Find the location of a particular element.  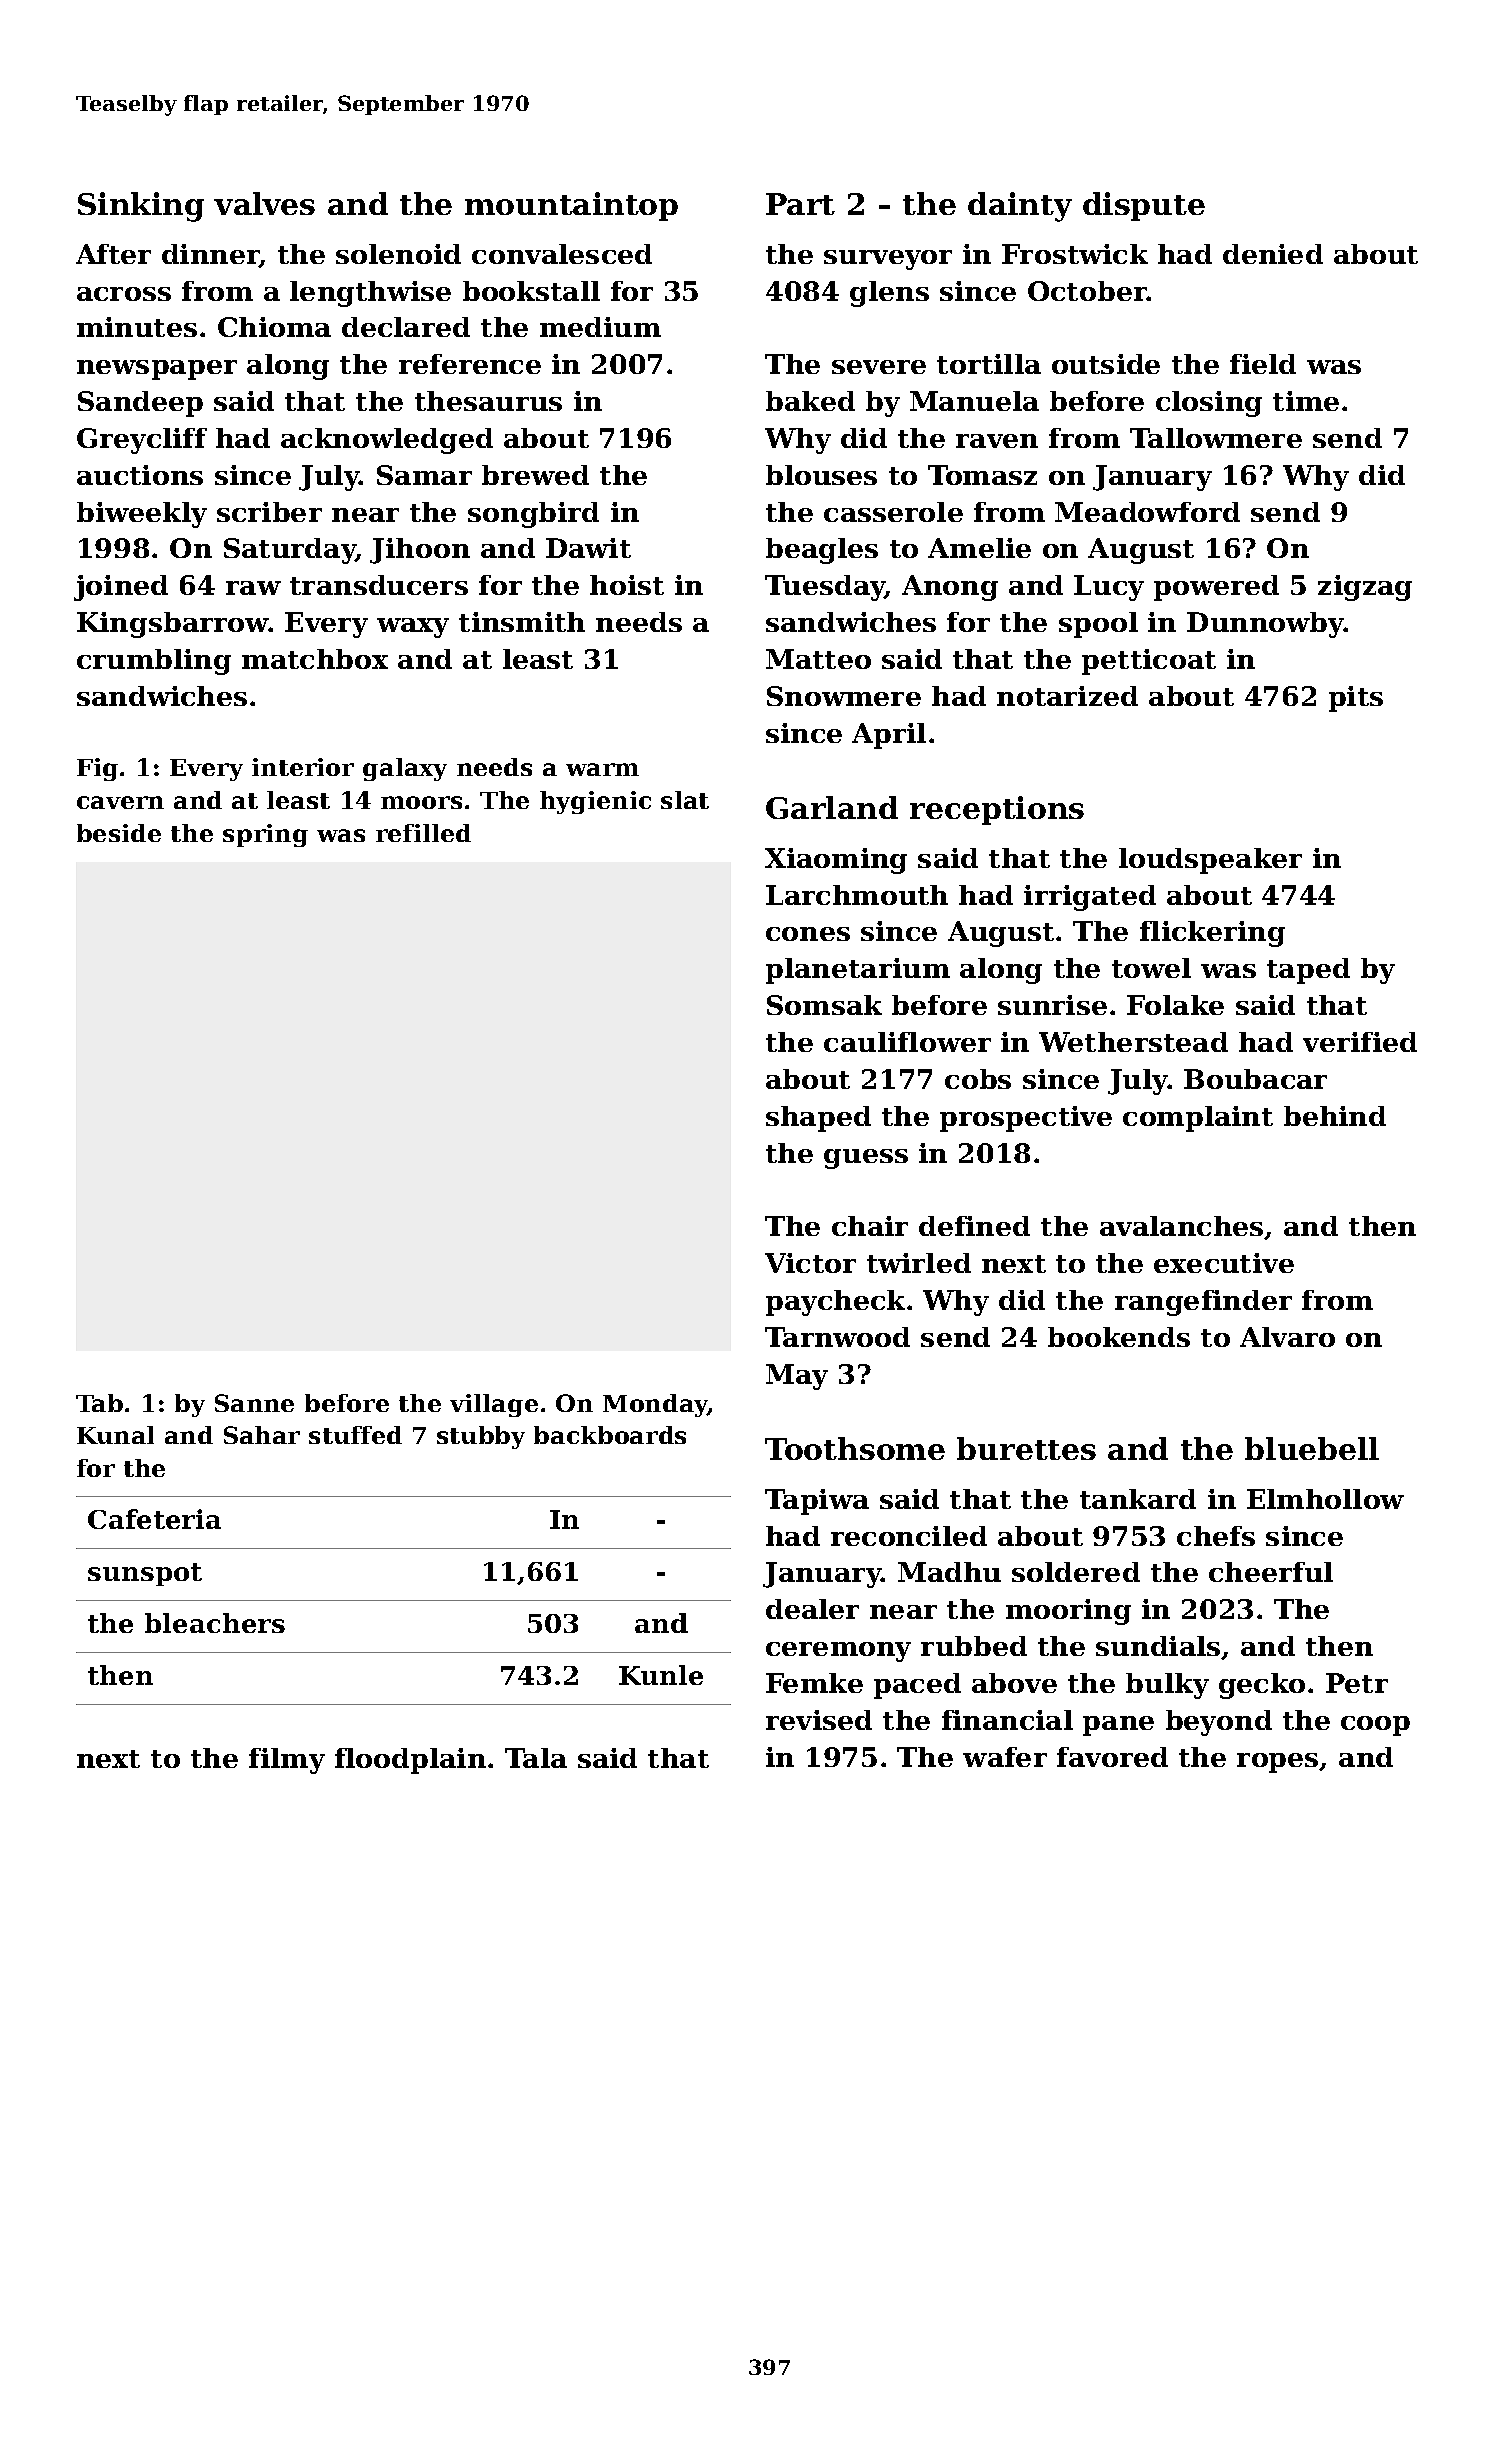

mountaintop is located at coordinates (571, 206).
